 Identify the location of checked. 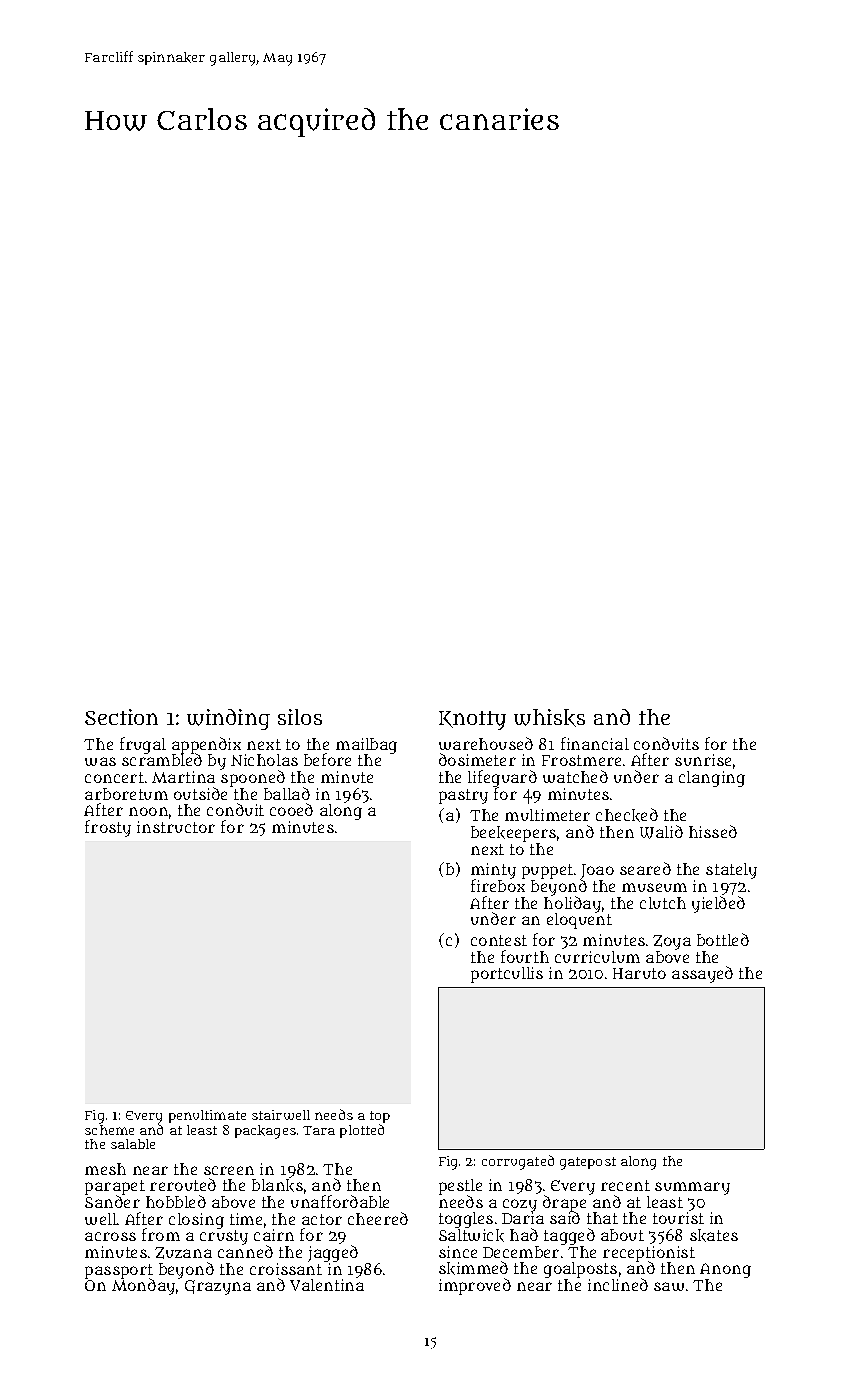
(627, 815).
